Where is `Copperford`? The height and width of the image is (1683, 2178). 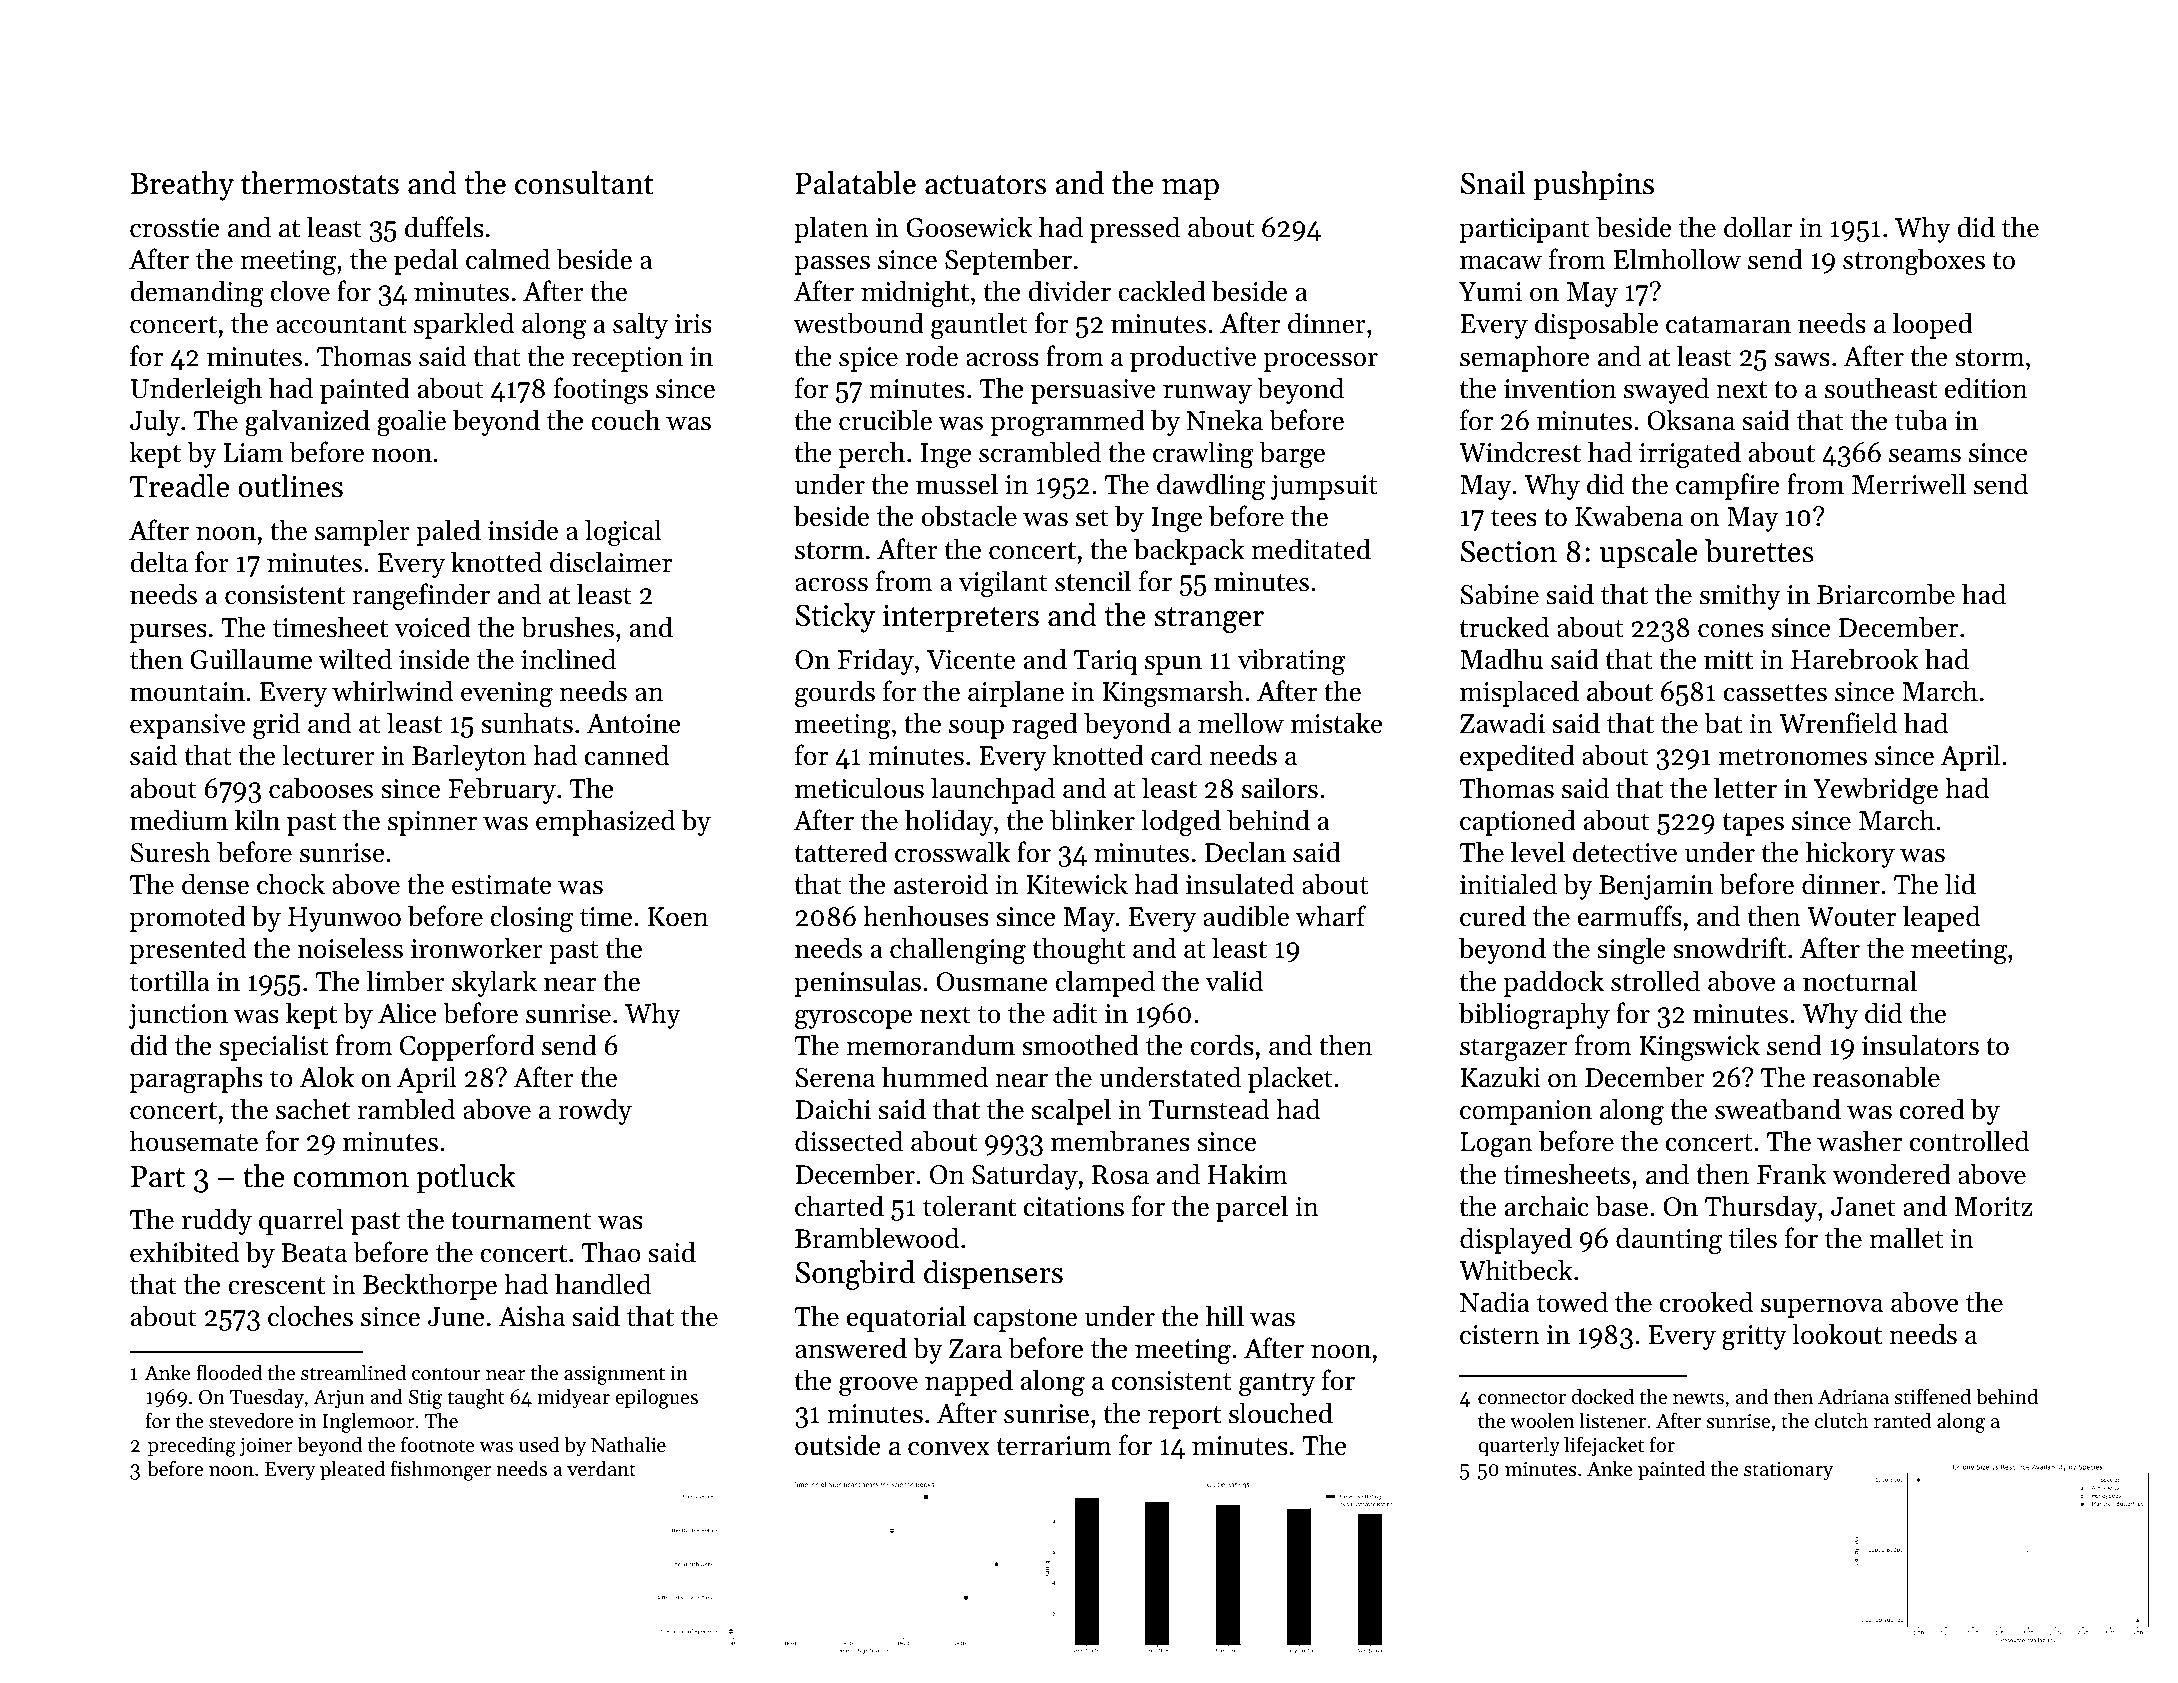 Copperford is located at coordinates (467, 1047).
